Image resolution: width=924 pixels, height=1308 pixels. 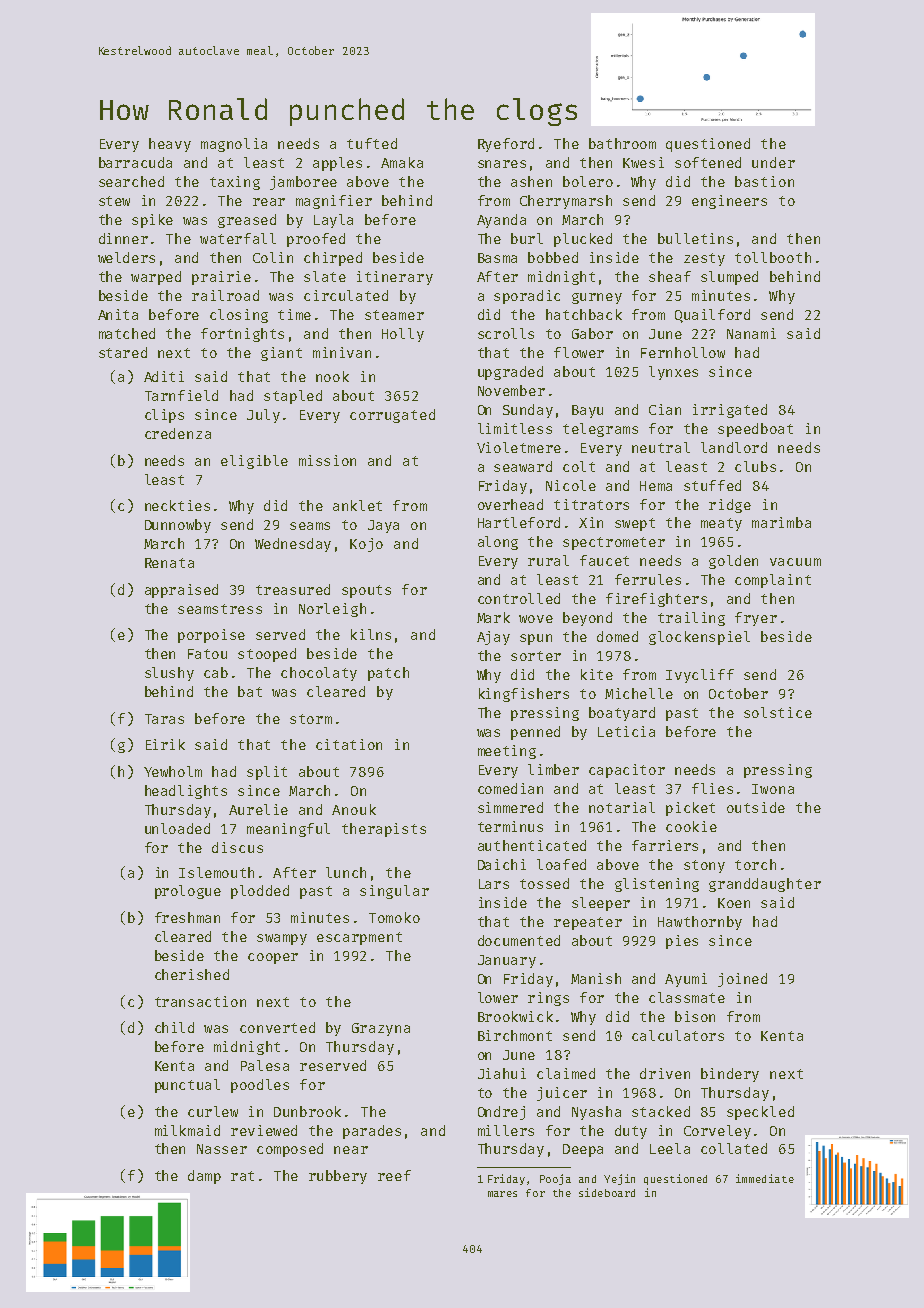 I want to click on Ajay, so click(x=493, y=638).
